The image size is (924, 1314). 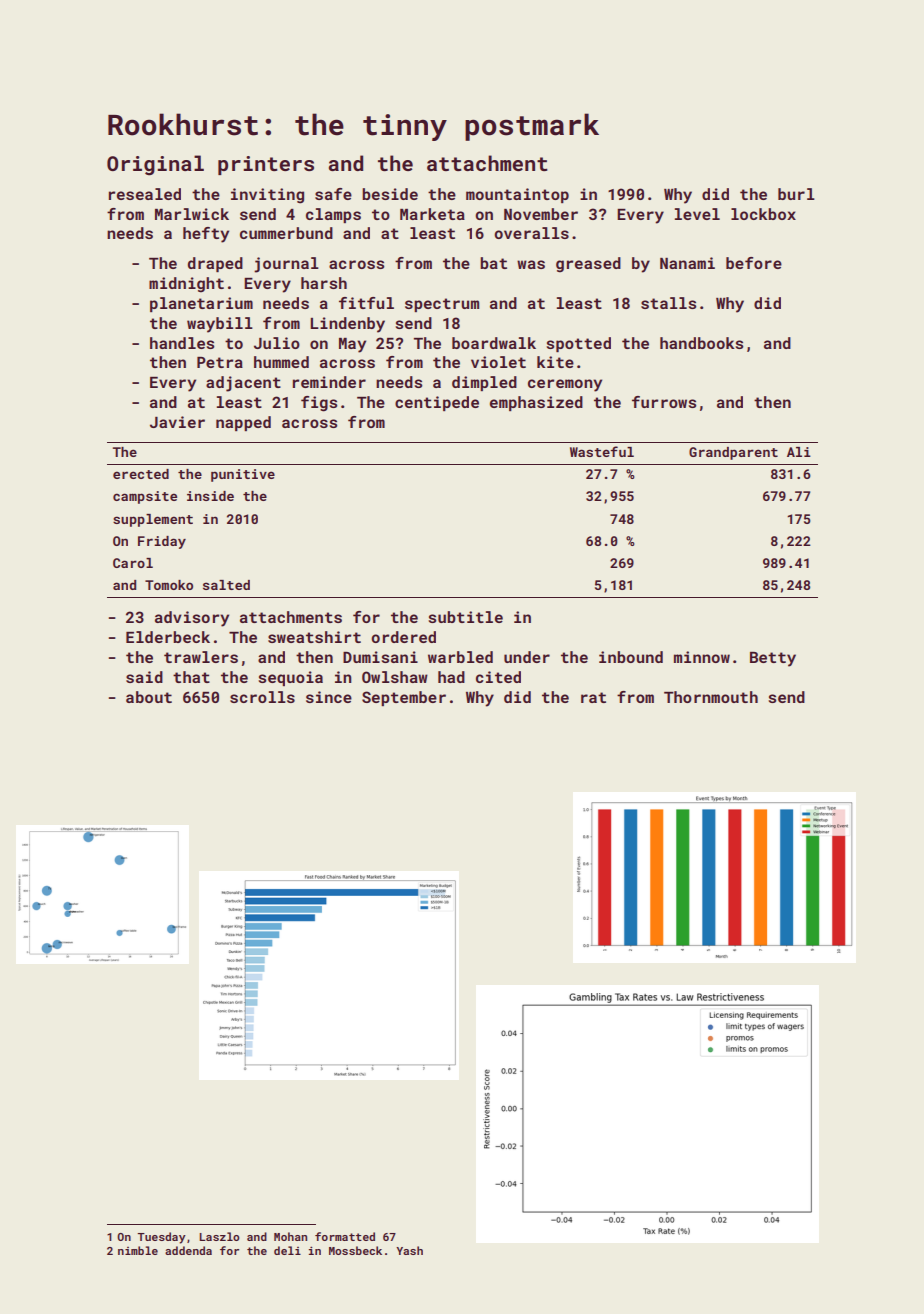 What do you see at coordinates (329, 697) in the document?
I see `since` at bounding box center [329, 697].
